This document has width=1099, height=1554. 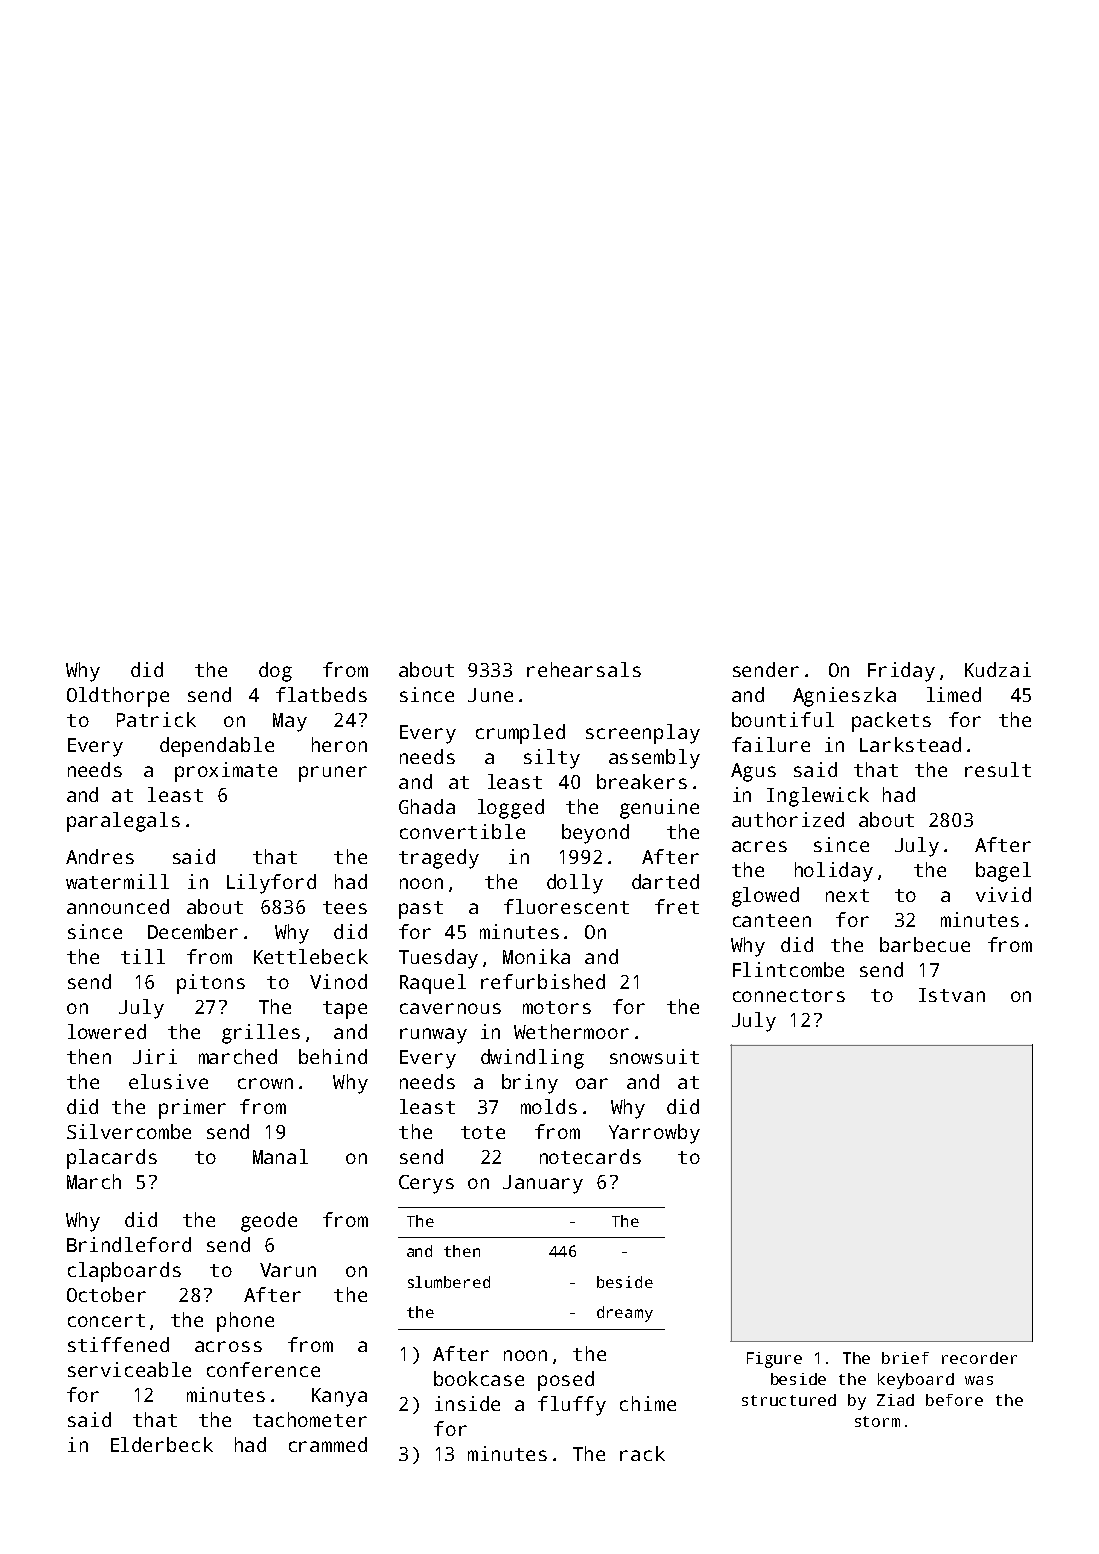 I want to click on cavernous, so click(x=450, y=1008).
